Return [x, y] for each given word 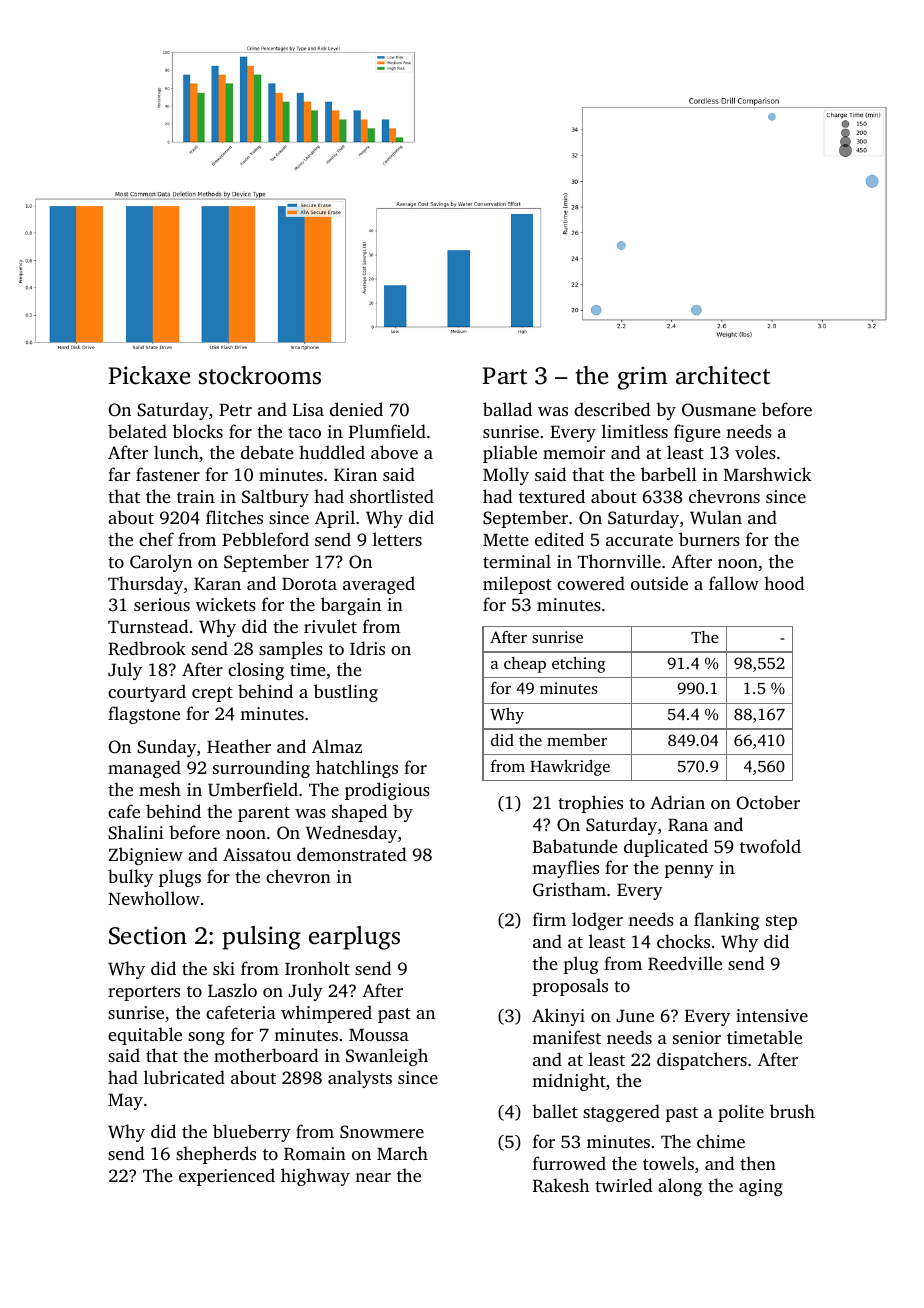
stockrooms [260, 375]
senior [697, 1037]
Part [505, 376]
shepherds [216, 1155]
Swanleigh [387, 1057]
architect [723, 375]
